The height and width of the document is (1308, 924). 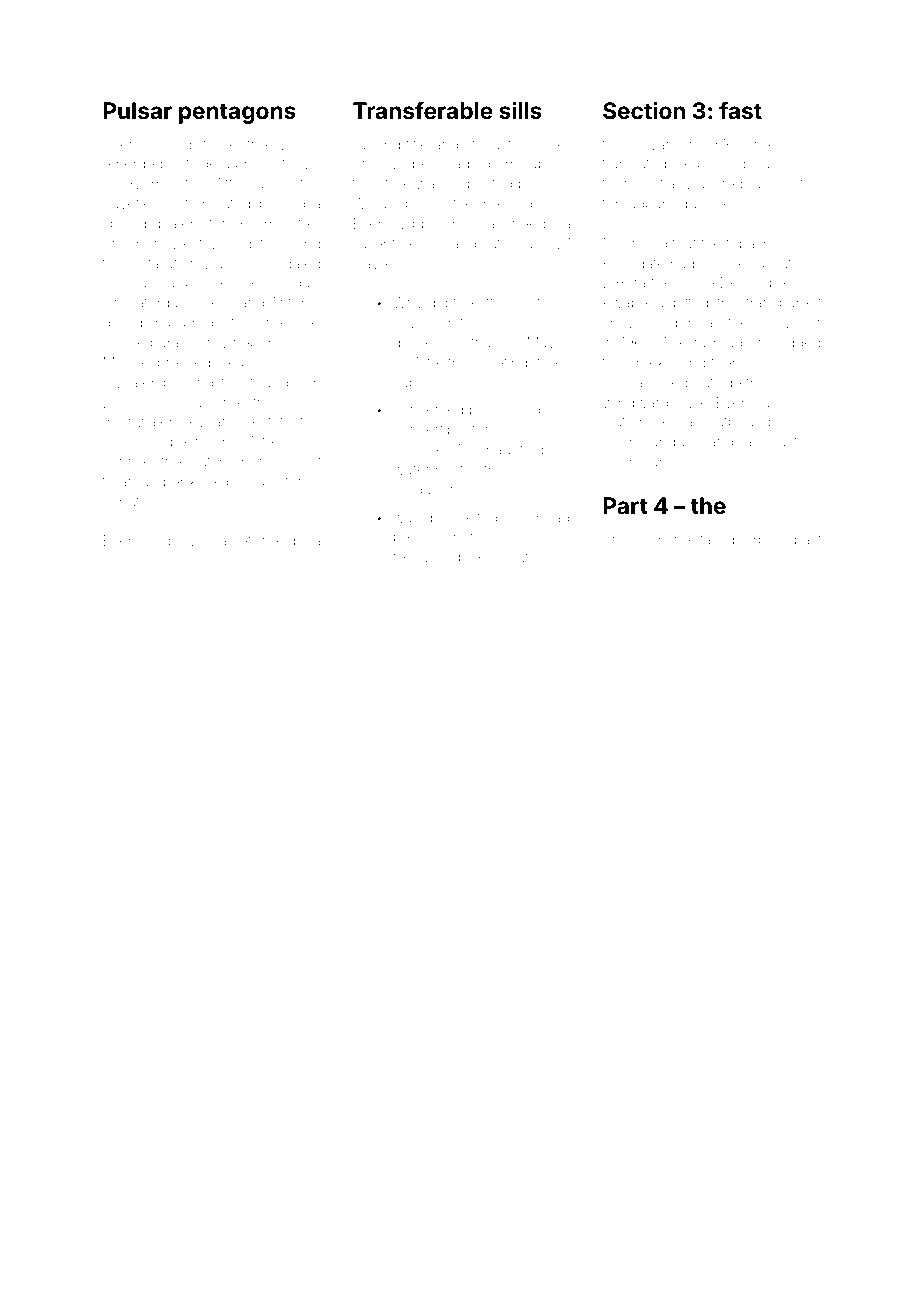 I want to click on Leif, so click(x=757, y=362).
